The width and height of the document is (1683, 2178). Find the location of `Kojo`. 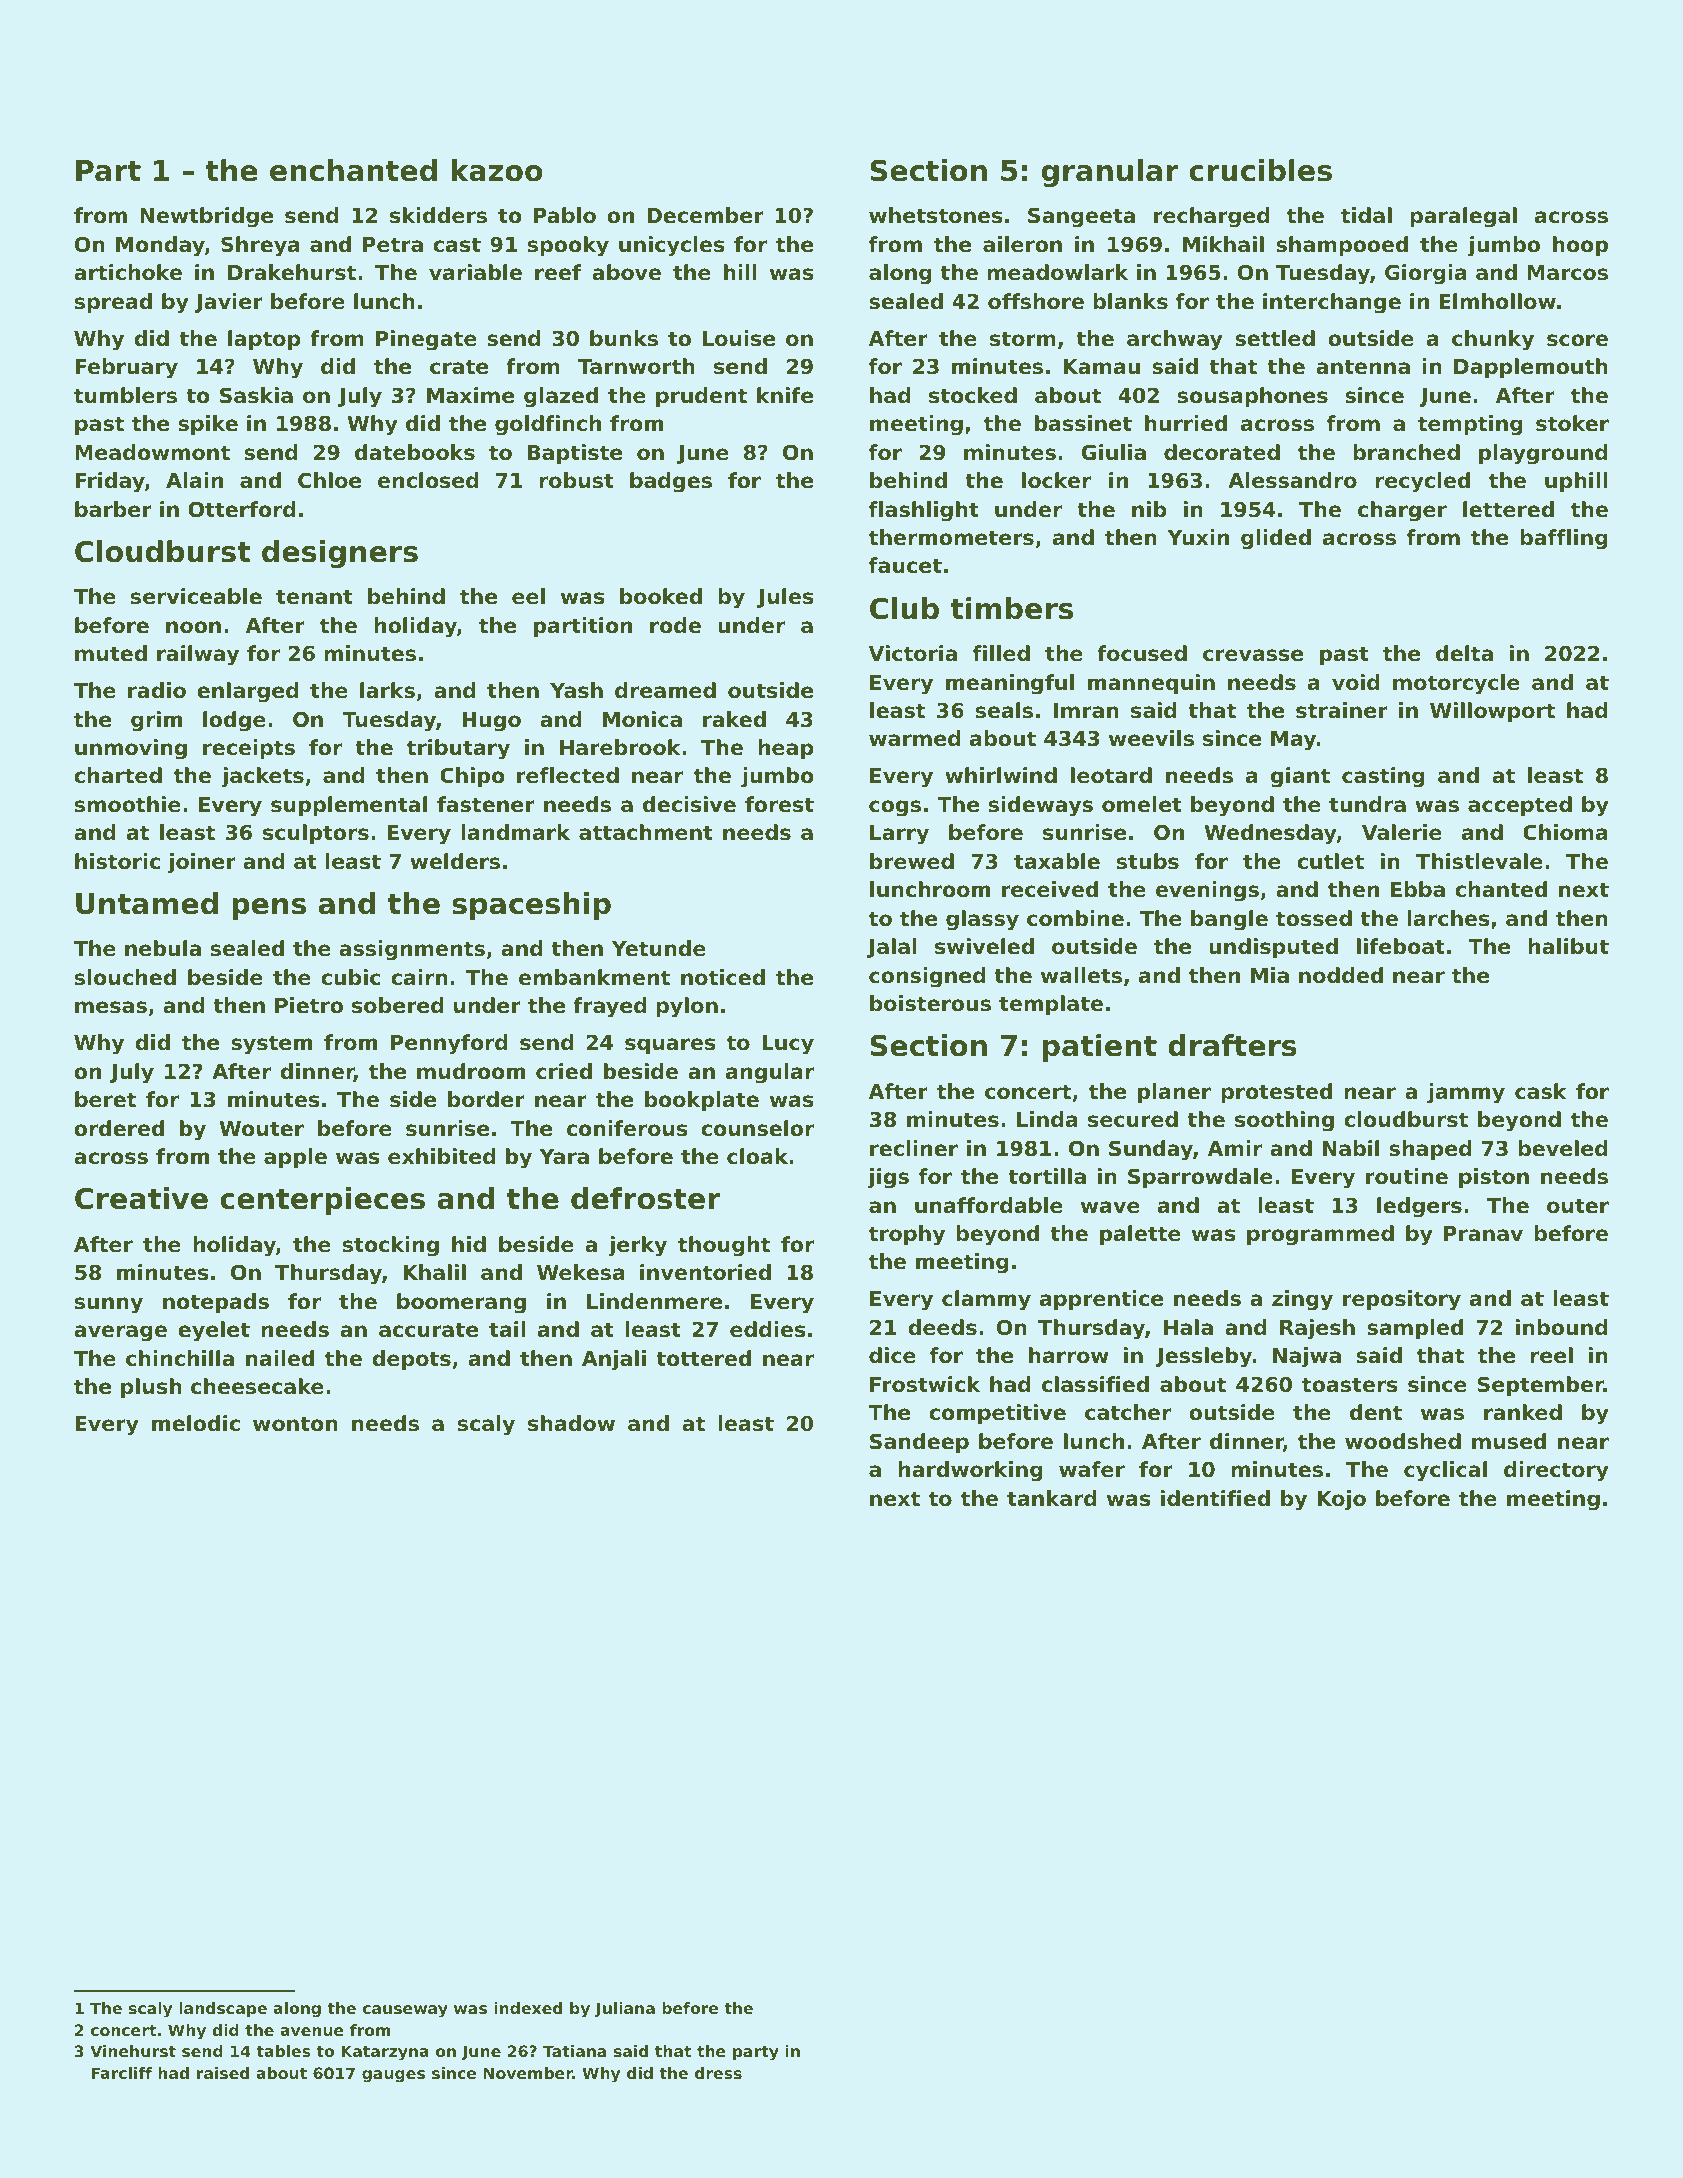

Kojo is located at coordinates (1341, 1500).
